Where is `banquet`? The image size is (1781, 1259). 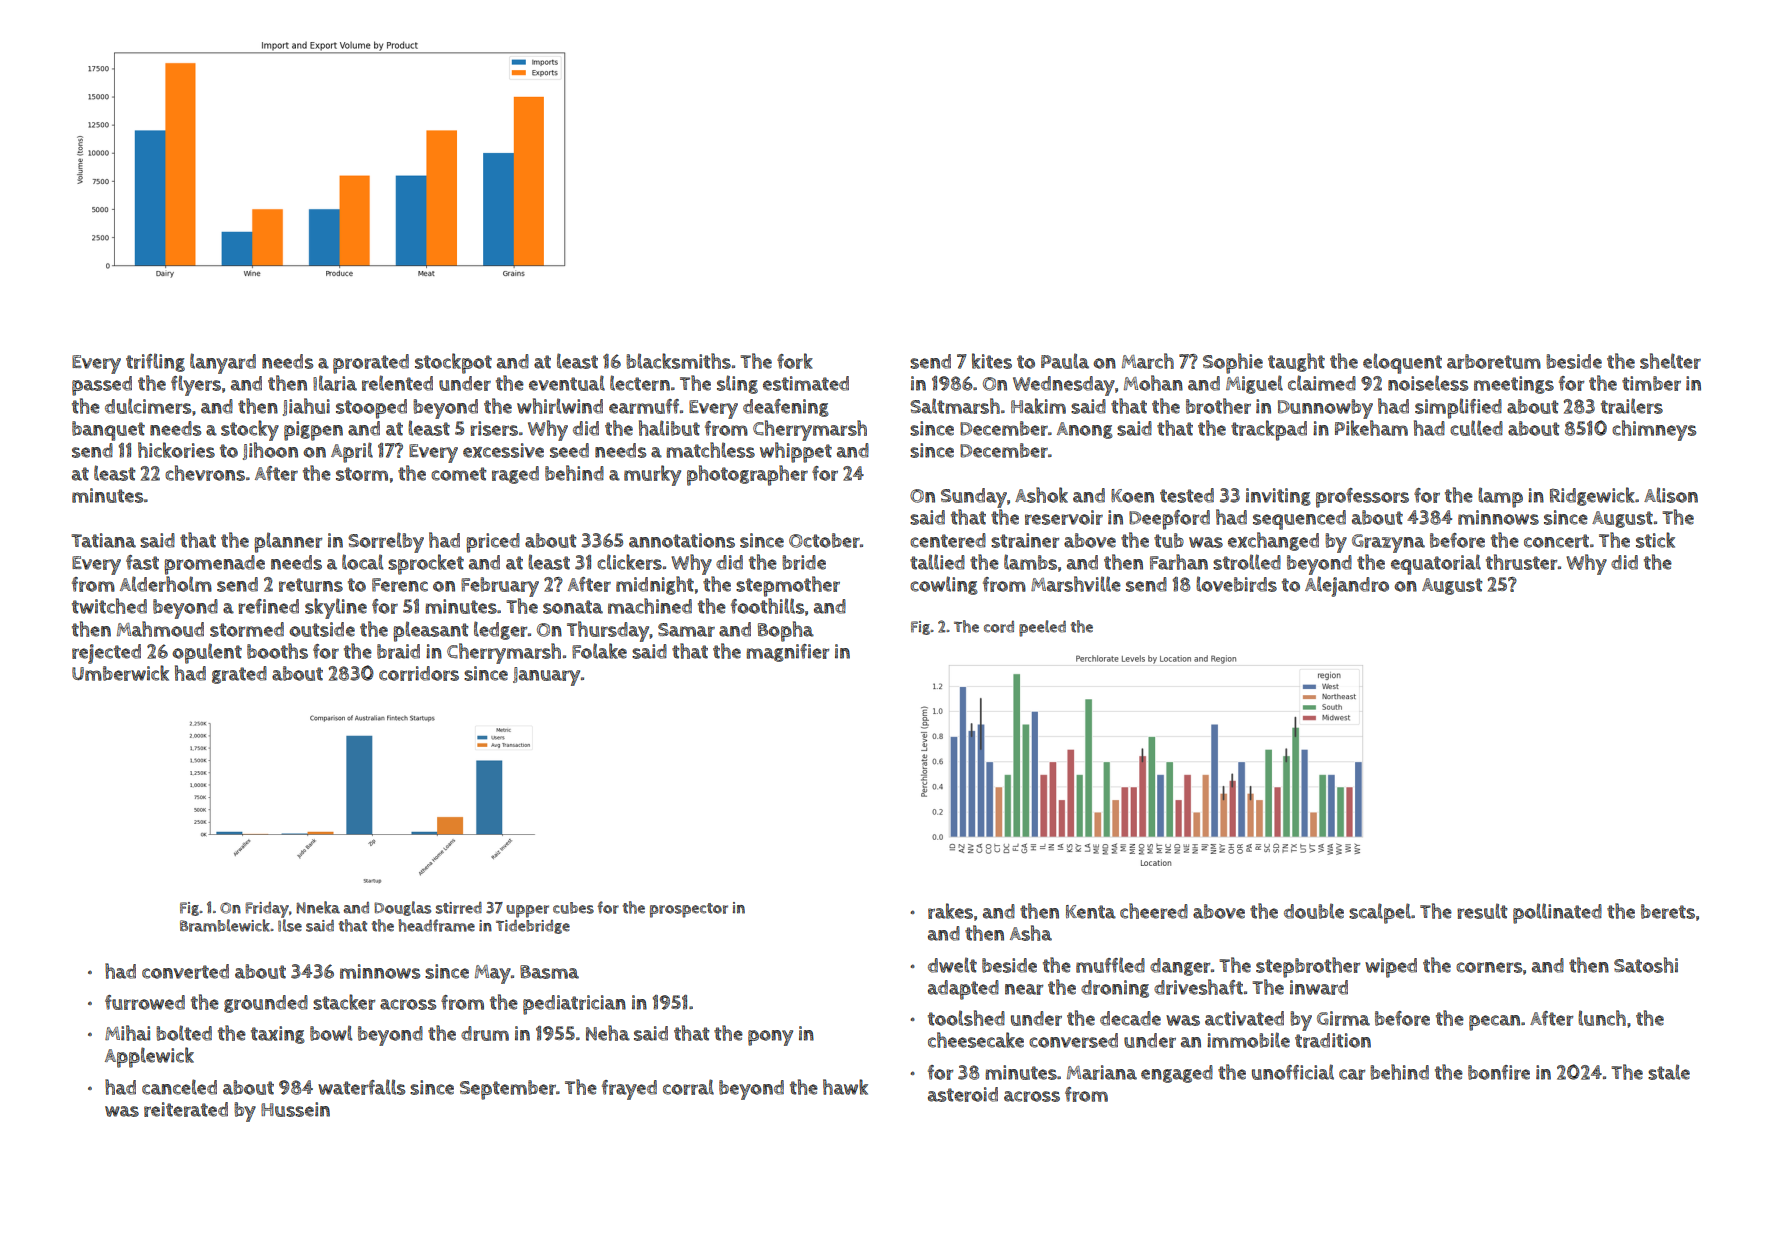 banquet is located at coordinates (108, 431).
